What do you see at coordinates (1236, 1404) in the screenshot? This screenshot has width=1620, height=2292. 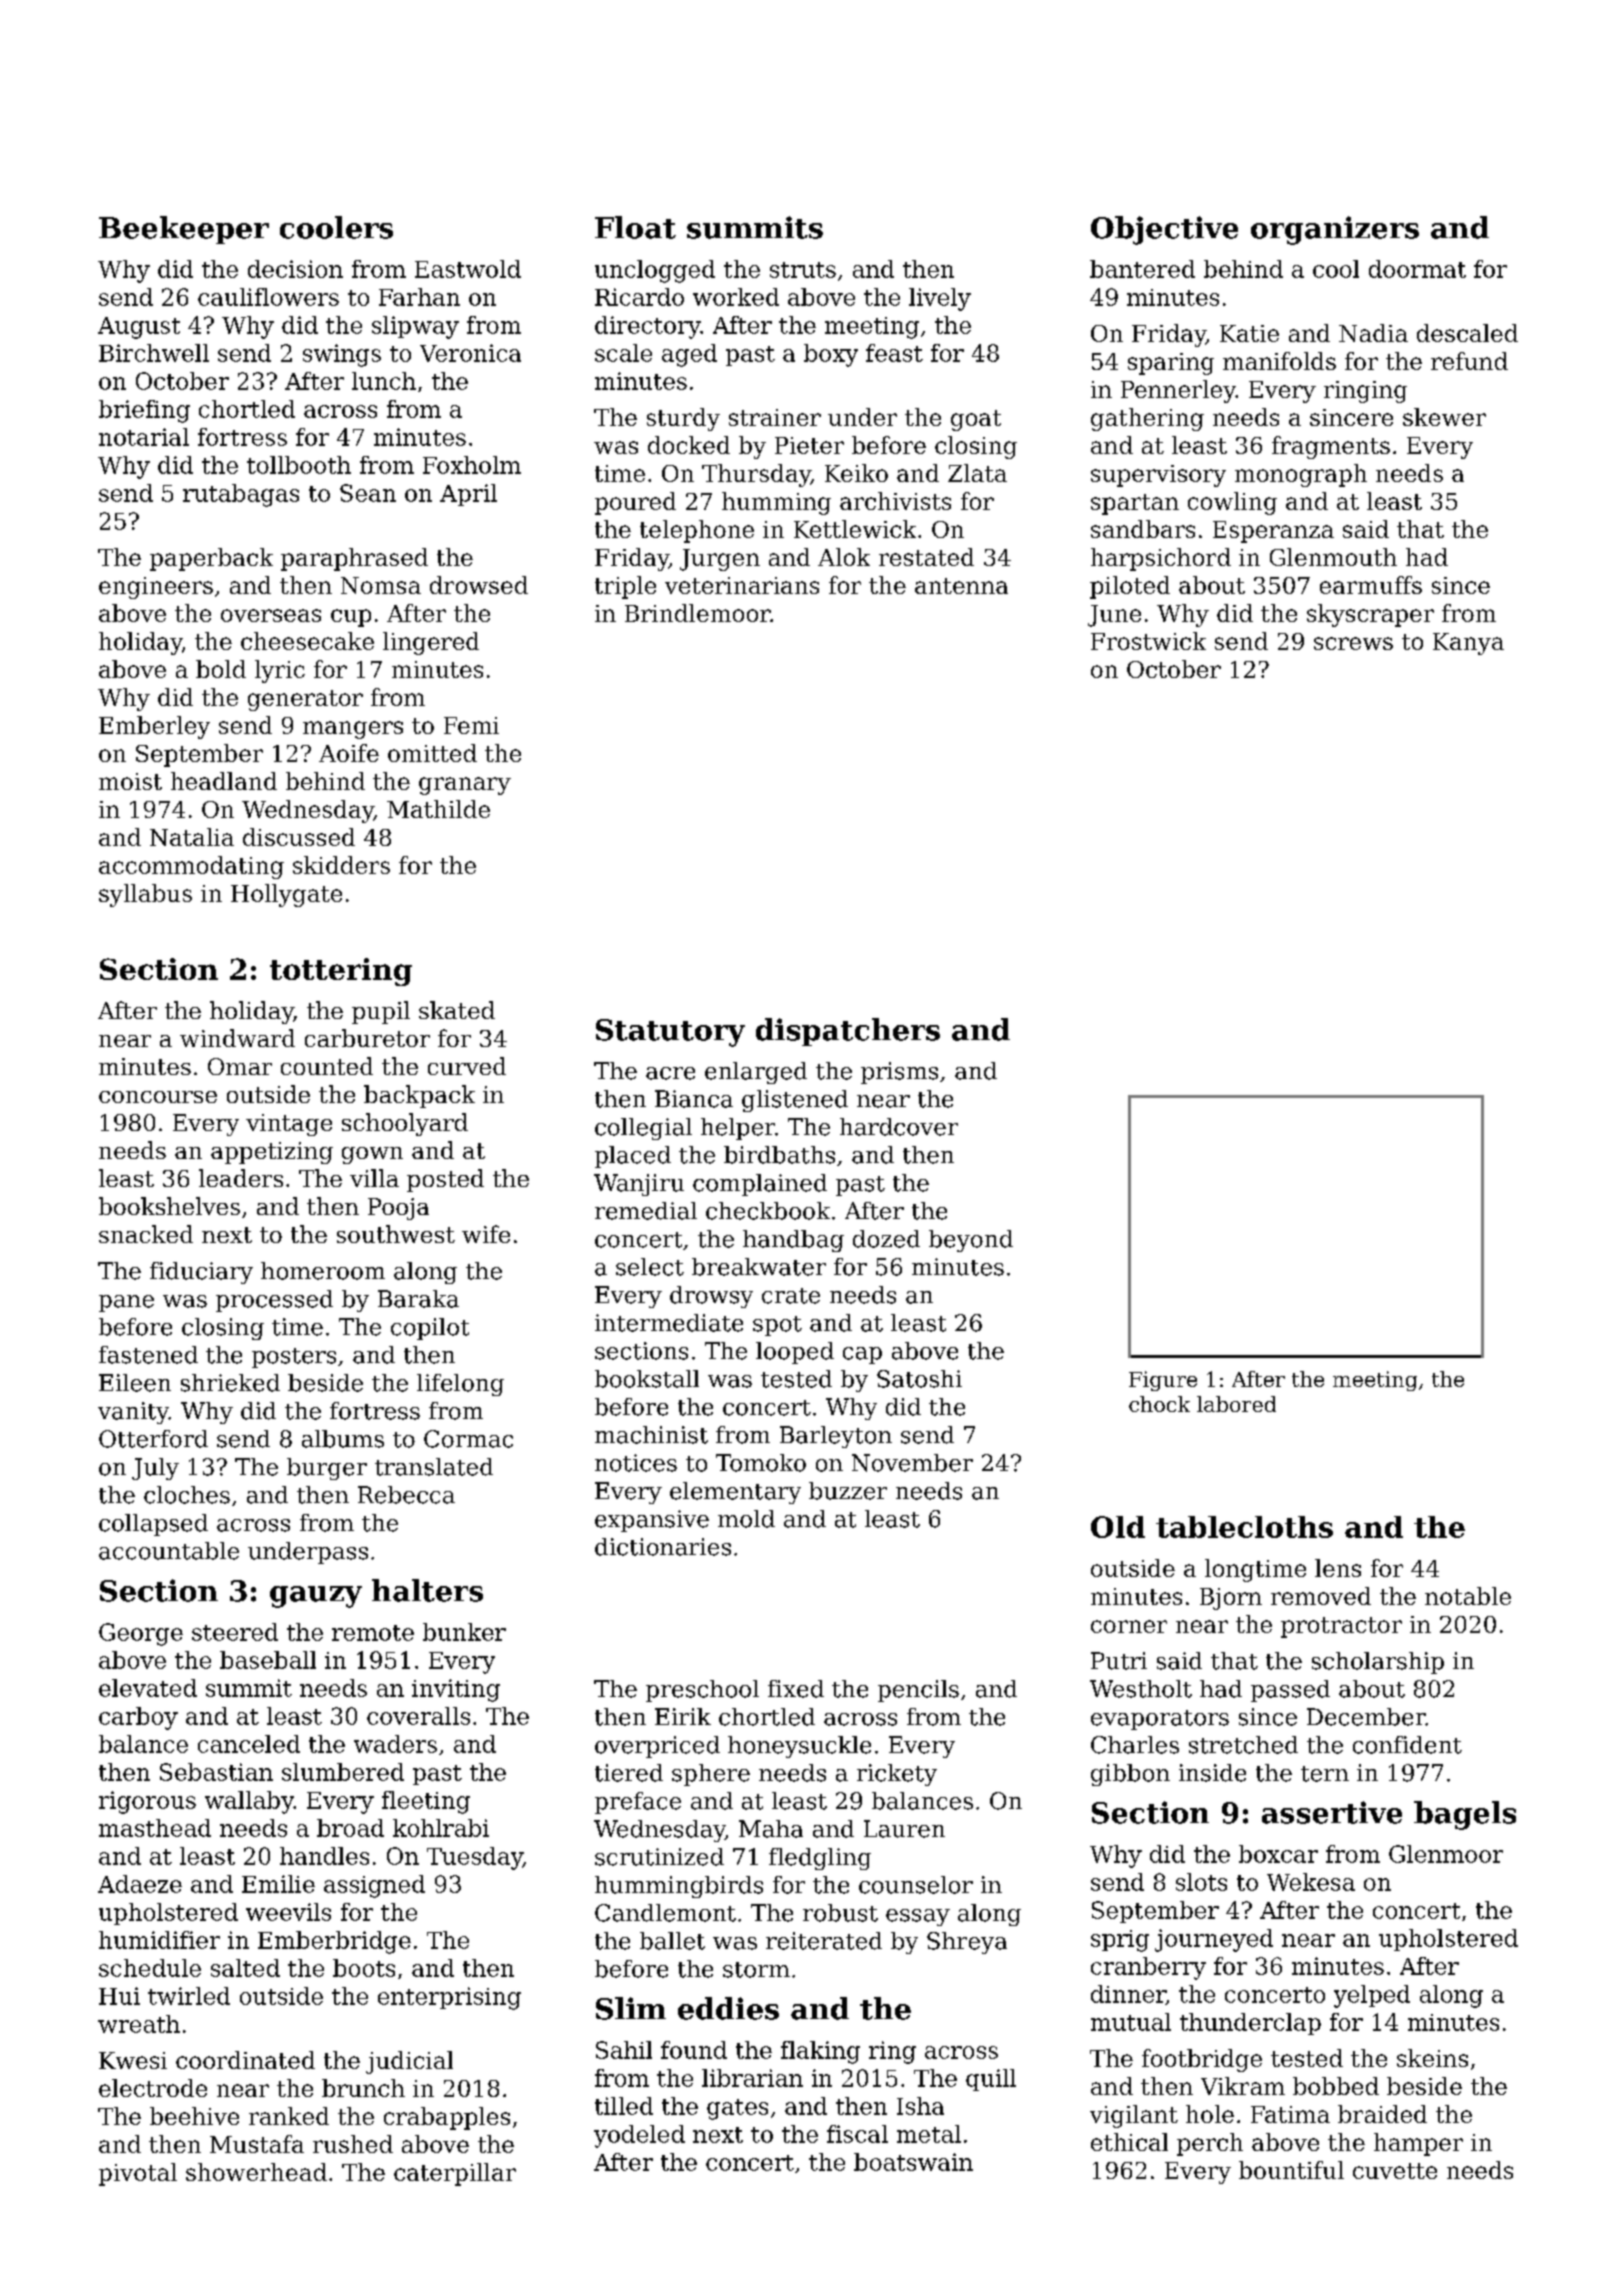 I see `labored` at bounding box center [1236, 1404].
